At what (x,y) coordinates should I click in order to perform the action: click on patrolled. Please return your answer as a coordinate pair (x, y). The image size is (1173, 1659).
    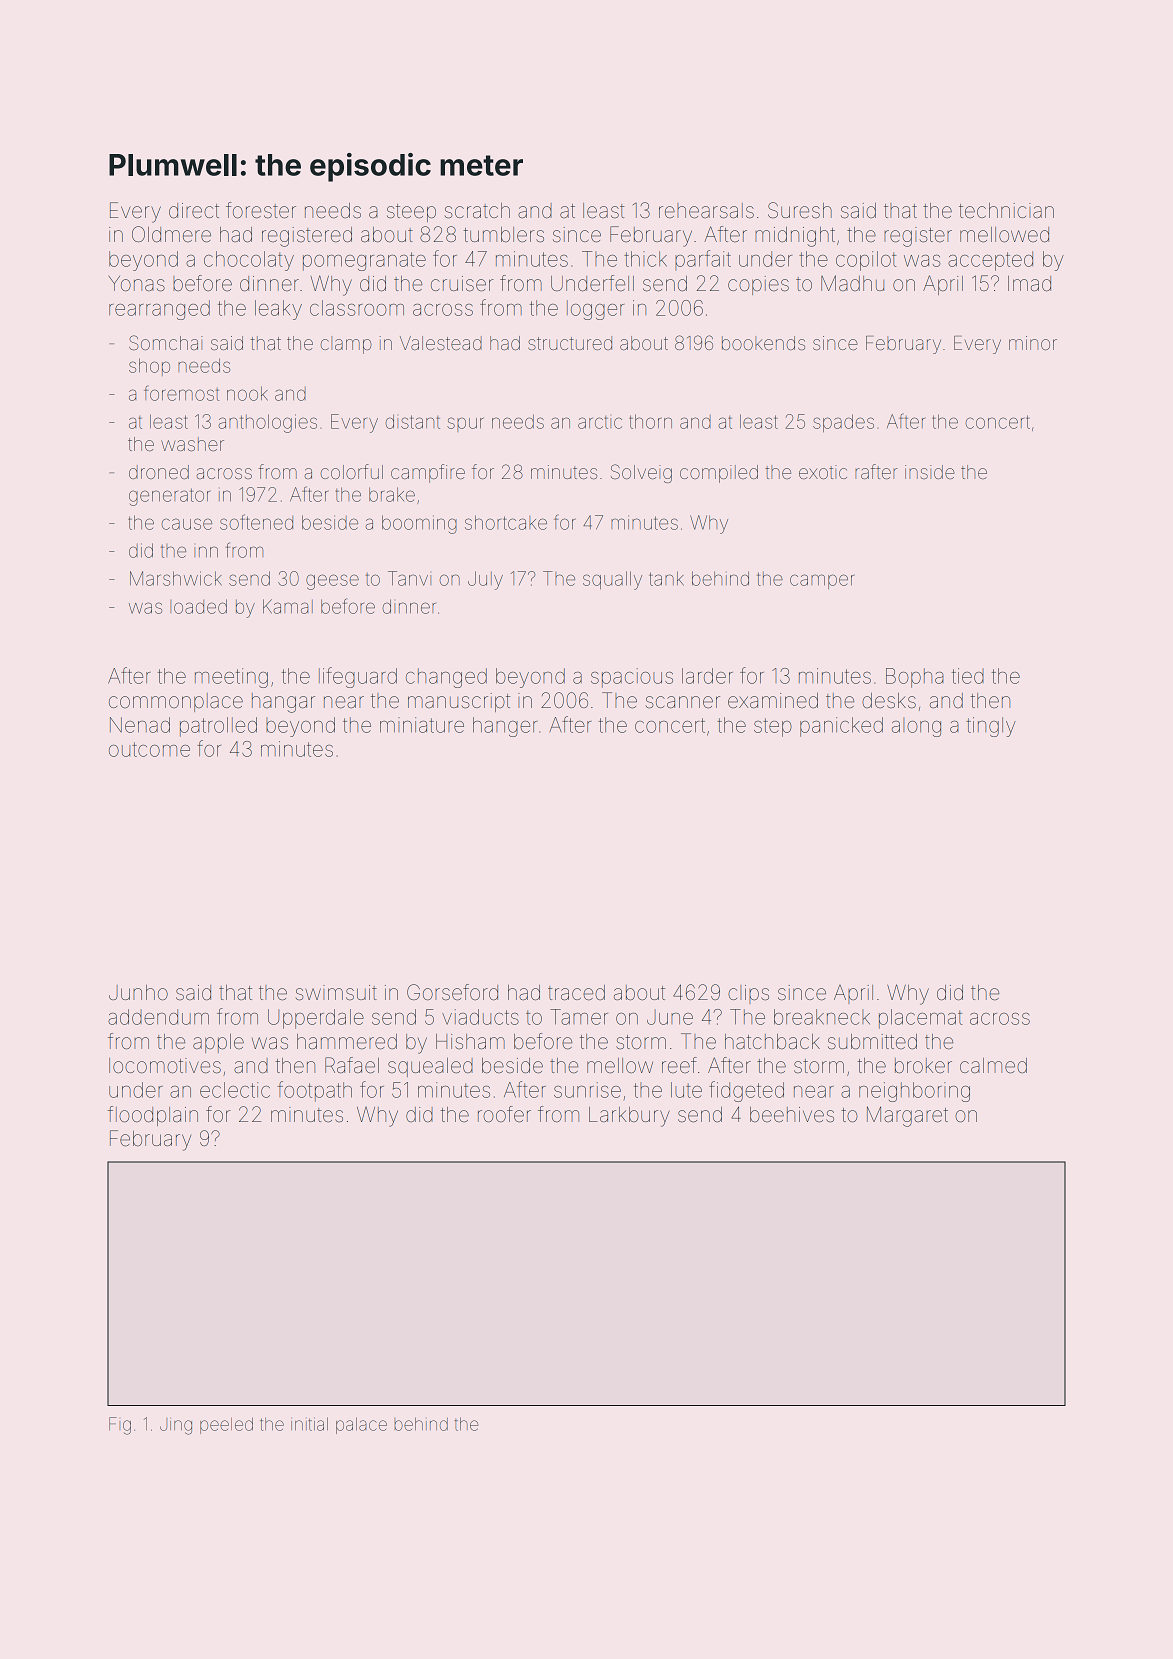
    Looking at the image, I should click on (218, 727).
